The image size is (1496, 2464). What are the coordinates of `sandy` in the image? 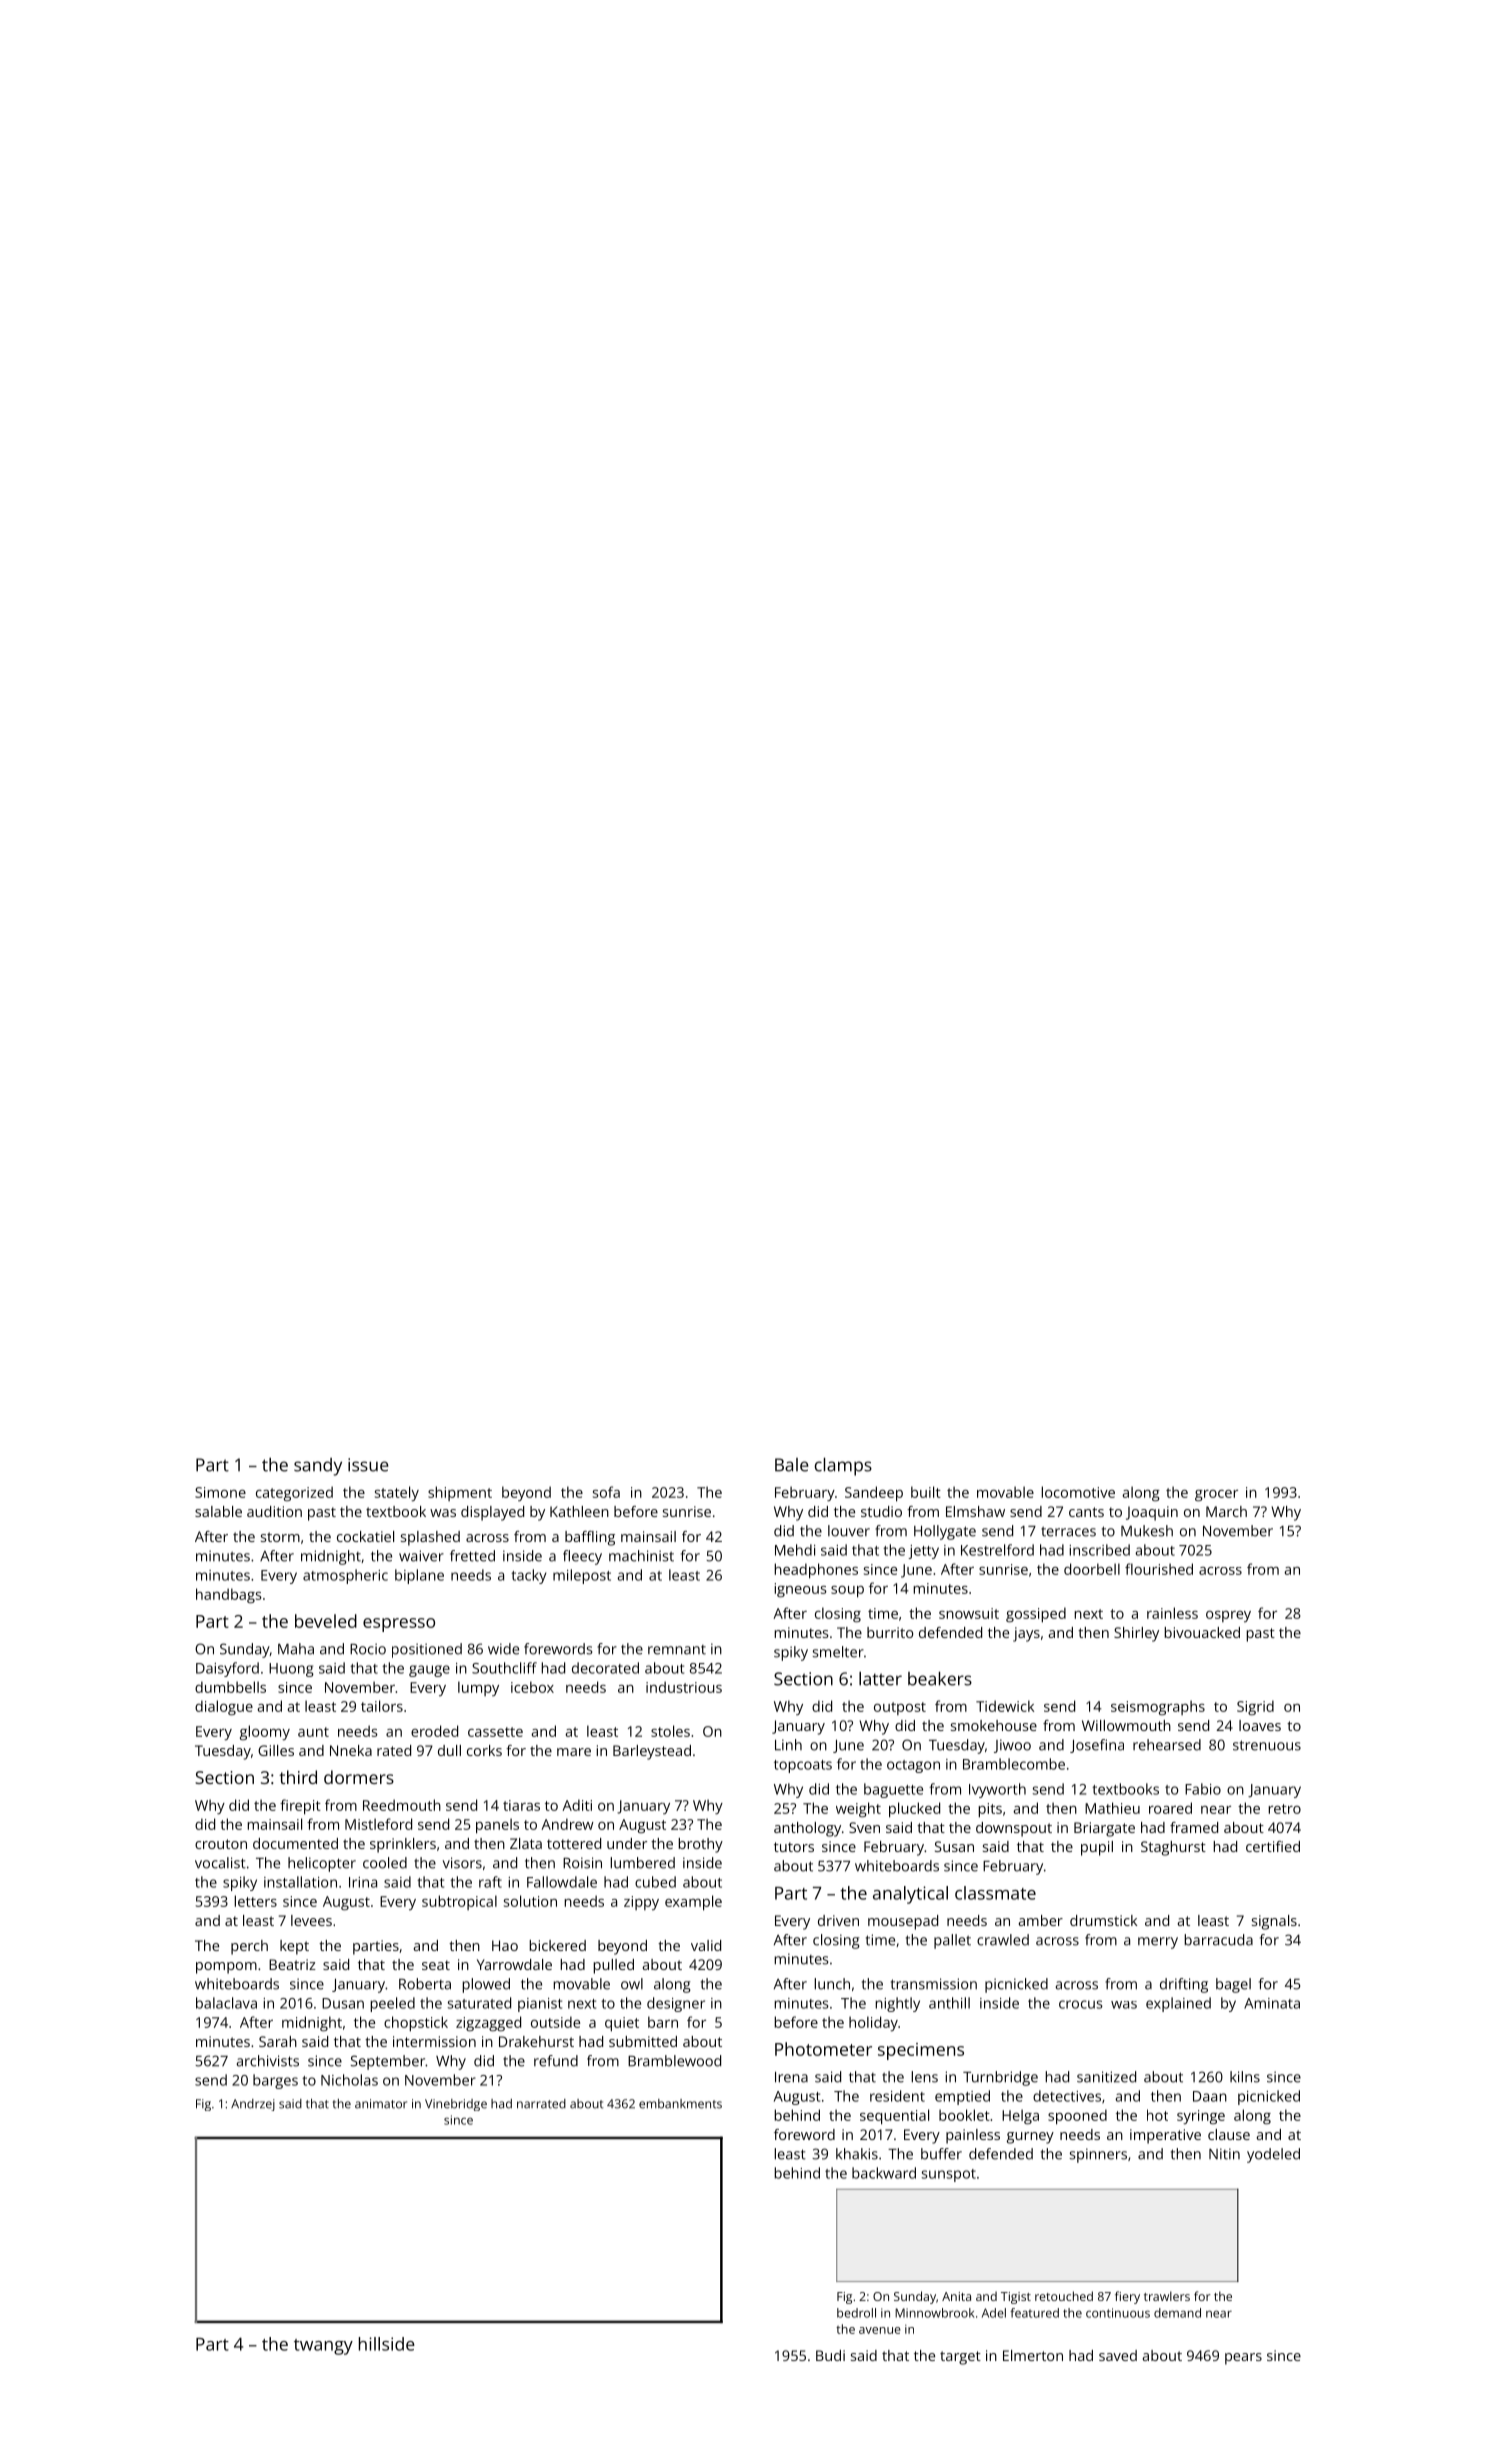 It's located at (318, 1467).
